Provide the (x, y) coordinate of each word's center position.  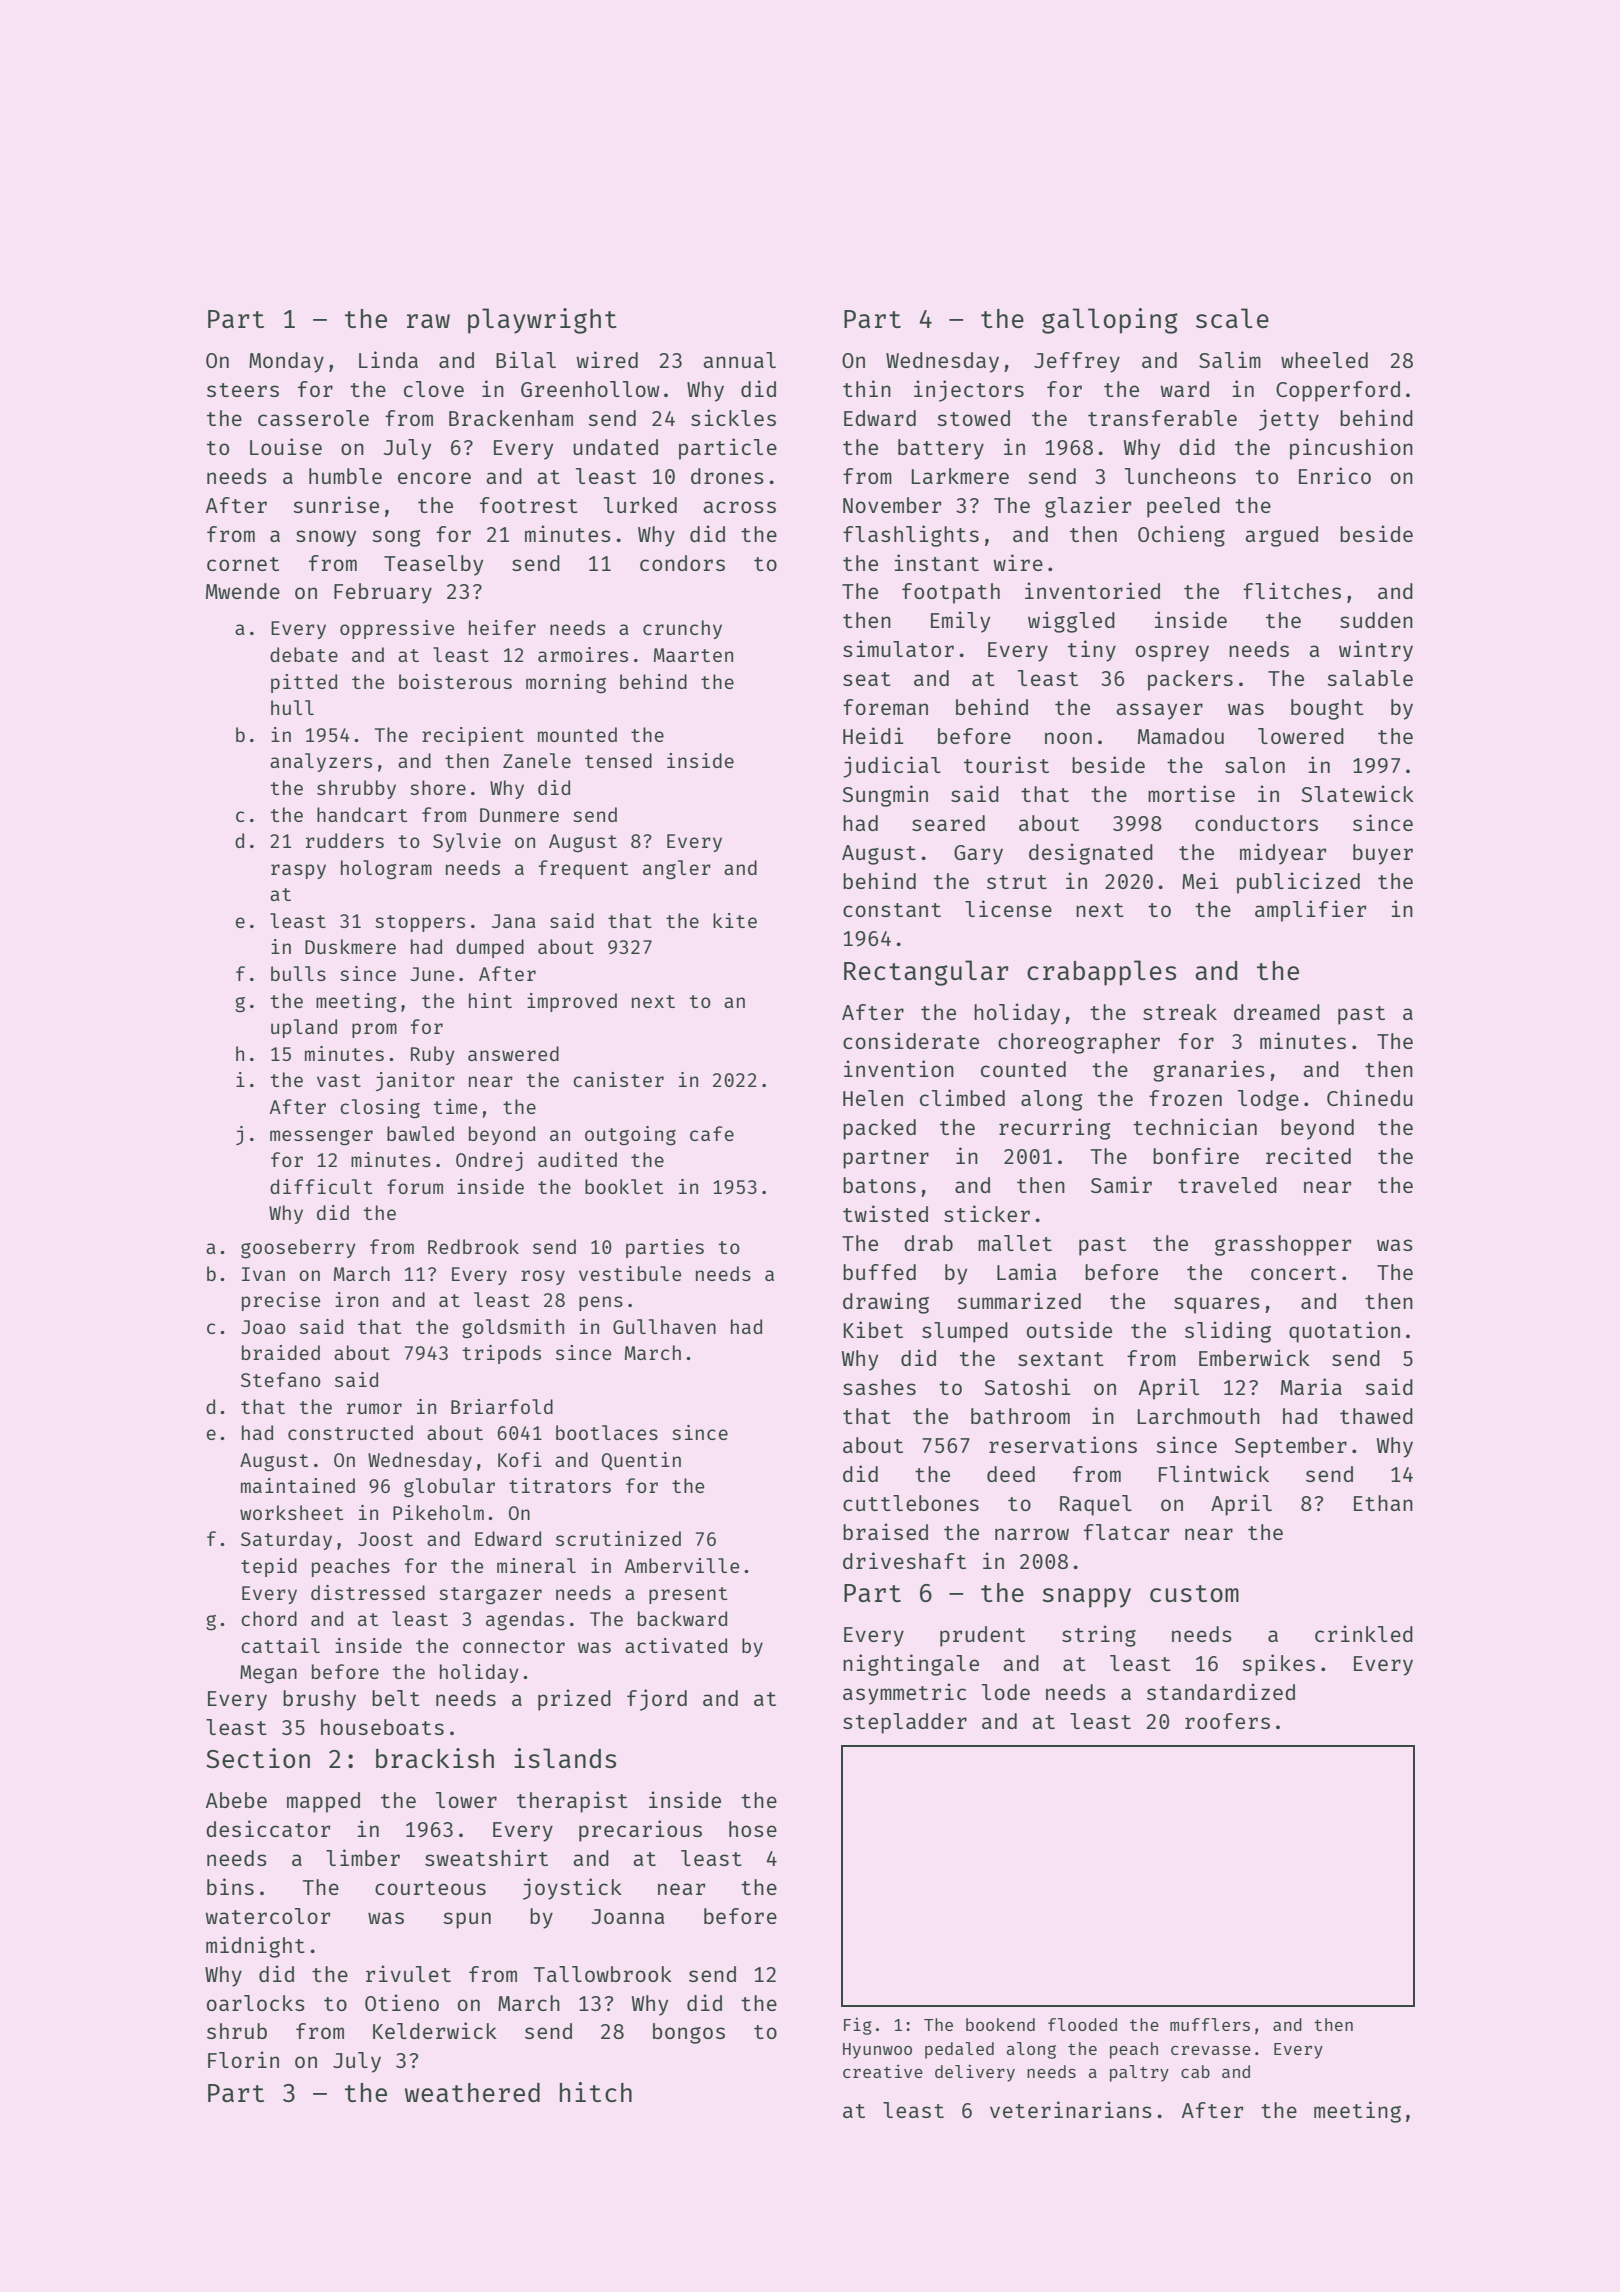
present (688, 1595)
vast (339, 1080)
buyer (1383, 854)
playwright (542, 321)
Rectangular (926, 973)
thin (867, 388)
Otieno (402, 2002)
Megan (268, 1674)
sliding (1228, 1332)
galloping (1110, 321)
